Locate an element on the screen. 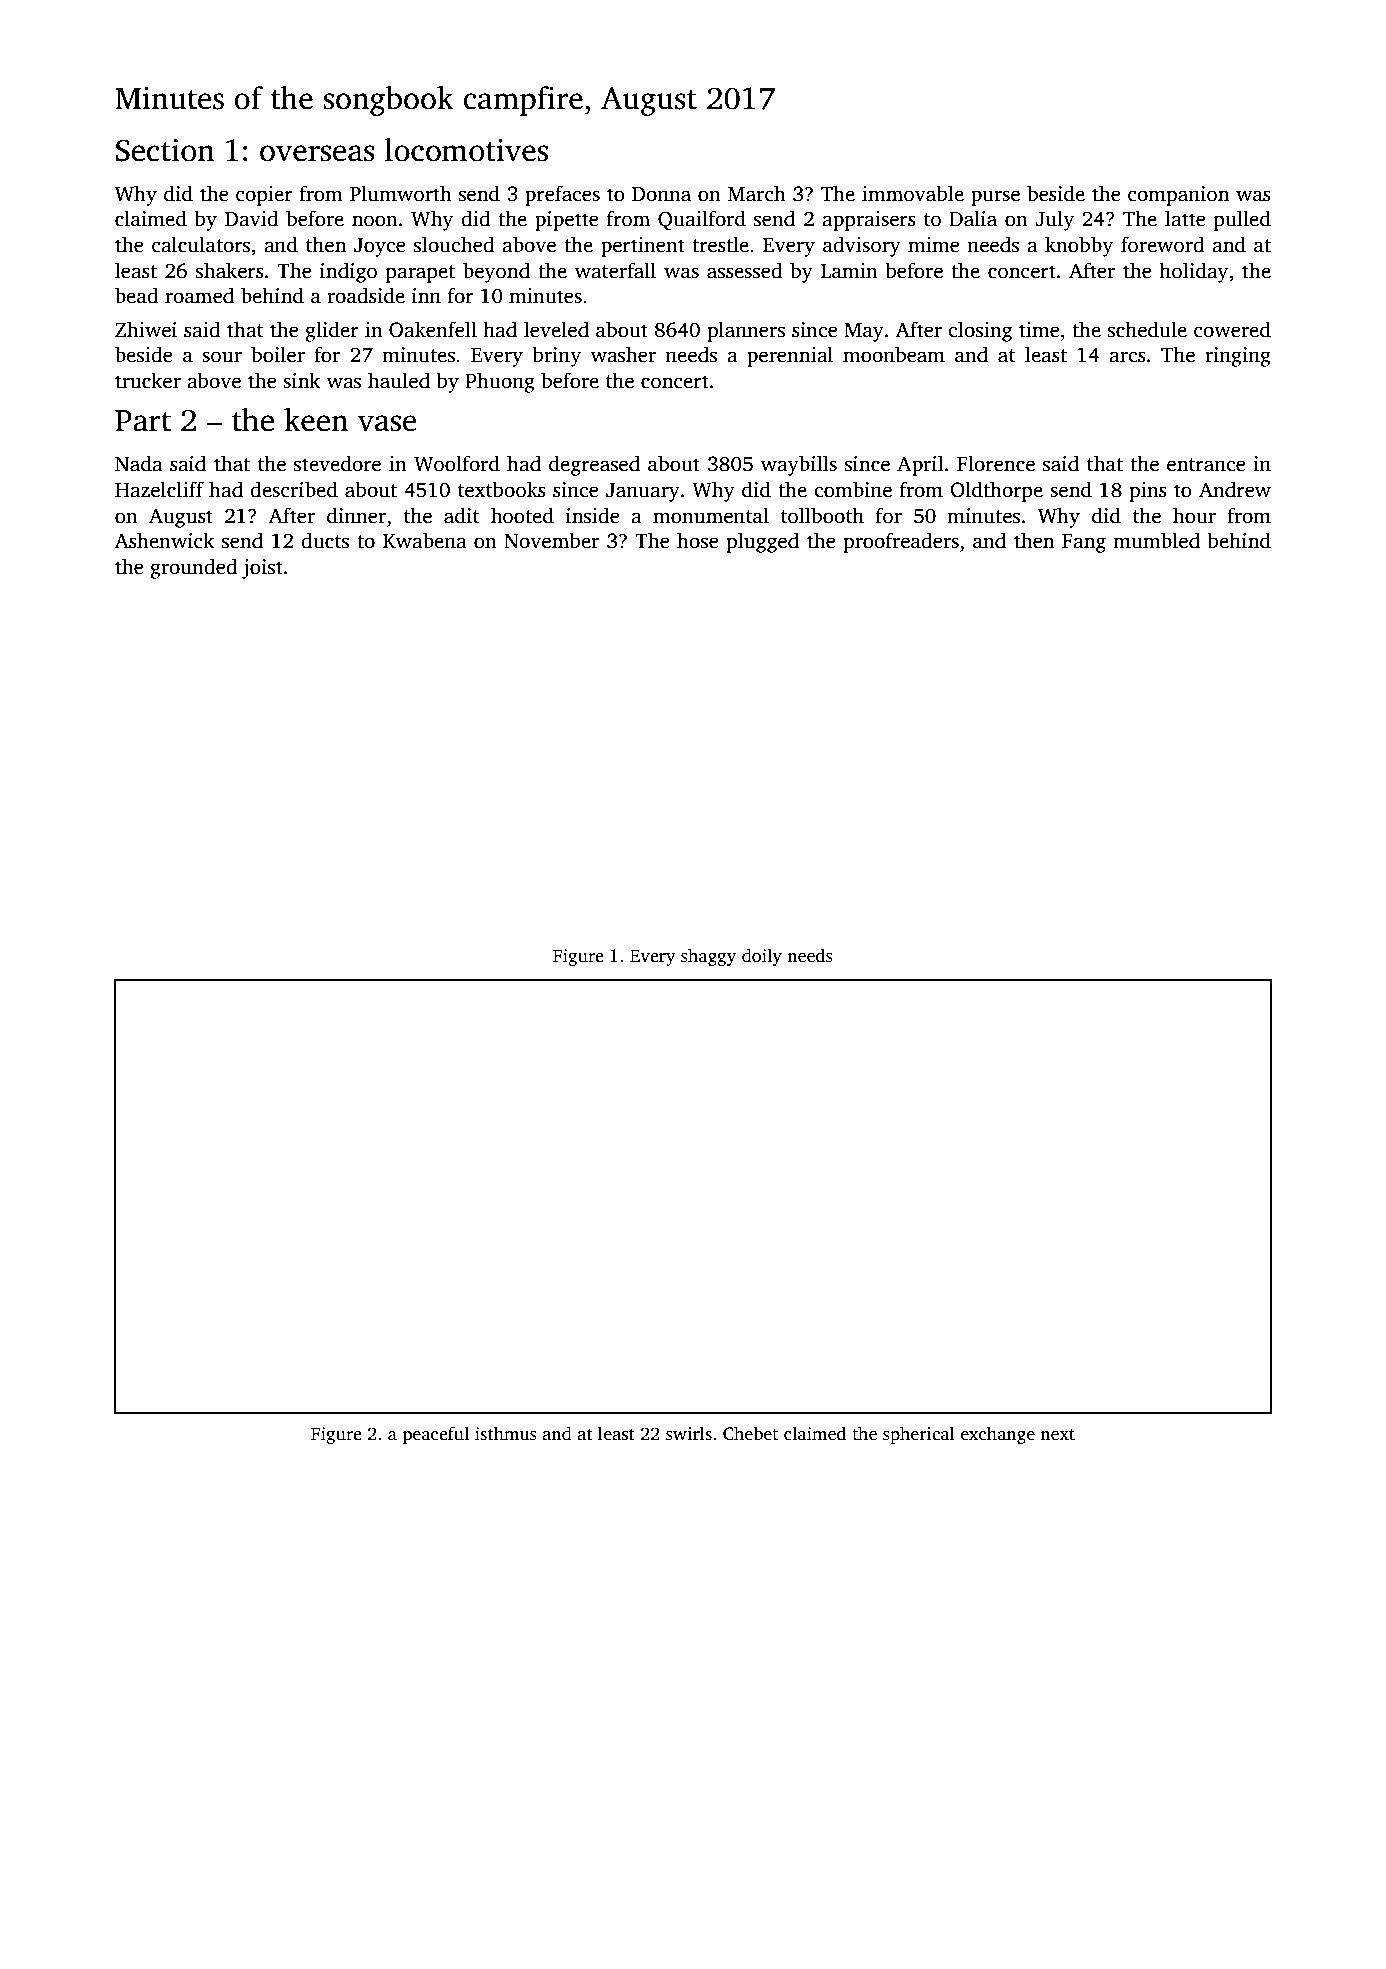  doily is located at coordinates (762, 957).
